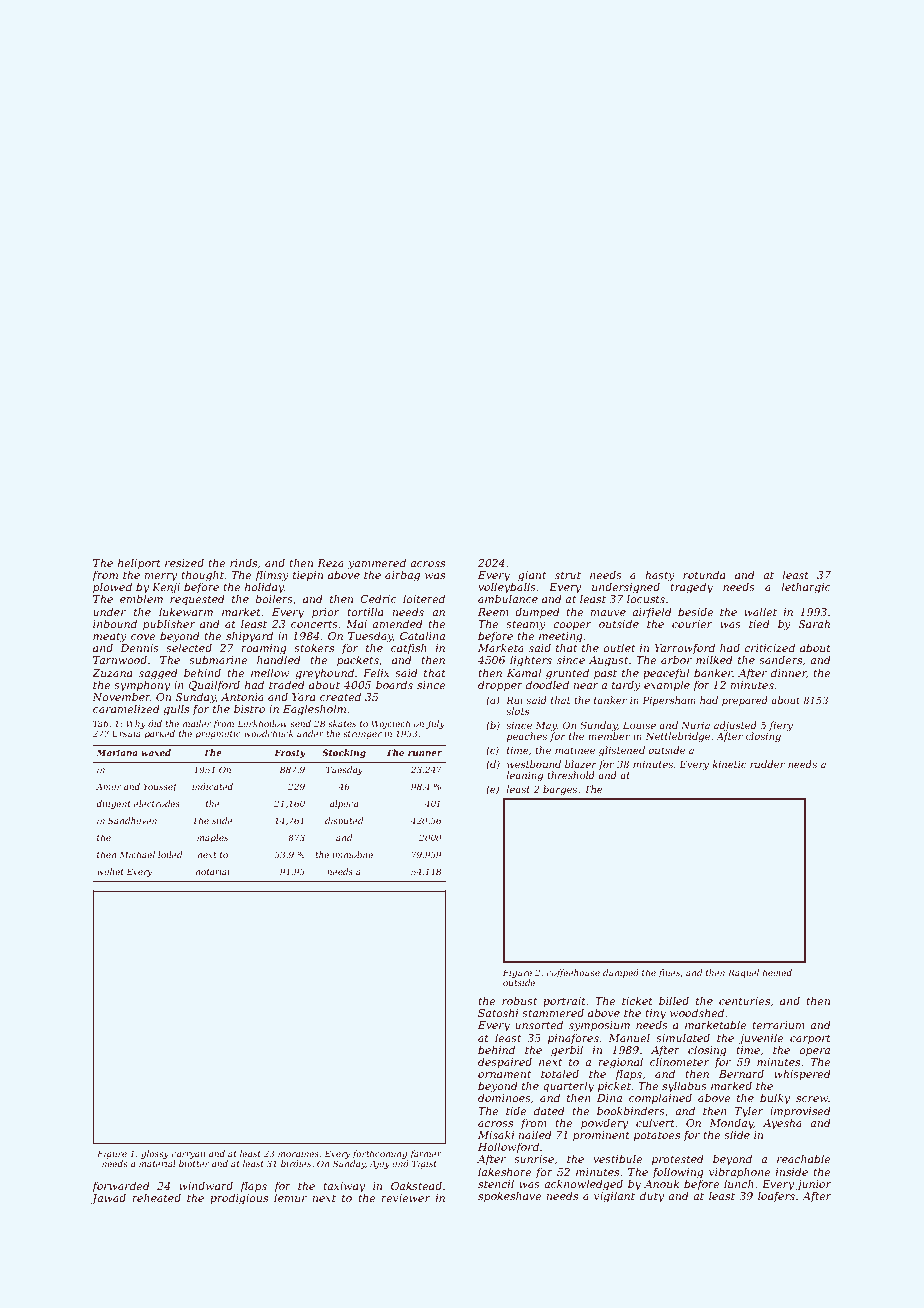 Image resolution: width=924 pixels, height=1308 pixels. What do you see at coordinates (108, 1199) in the page?
I see `Jawad` at bounding box center [108, 1199].
